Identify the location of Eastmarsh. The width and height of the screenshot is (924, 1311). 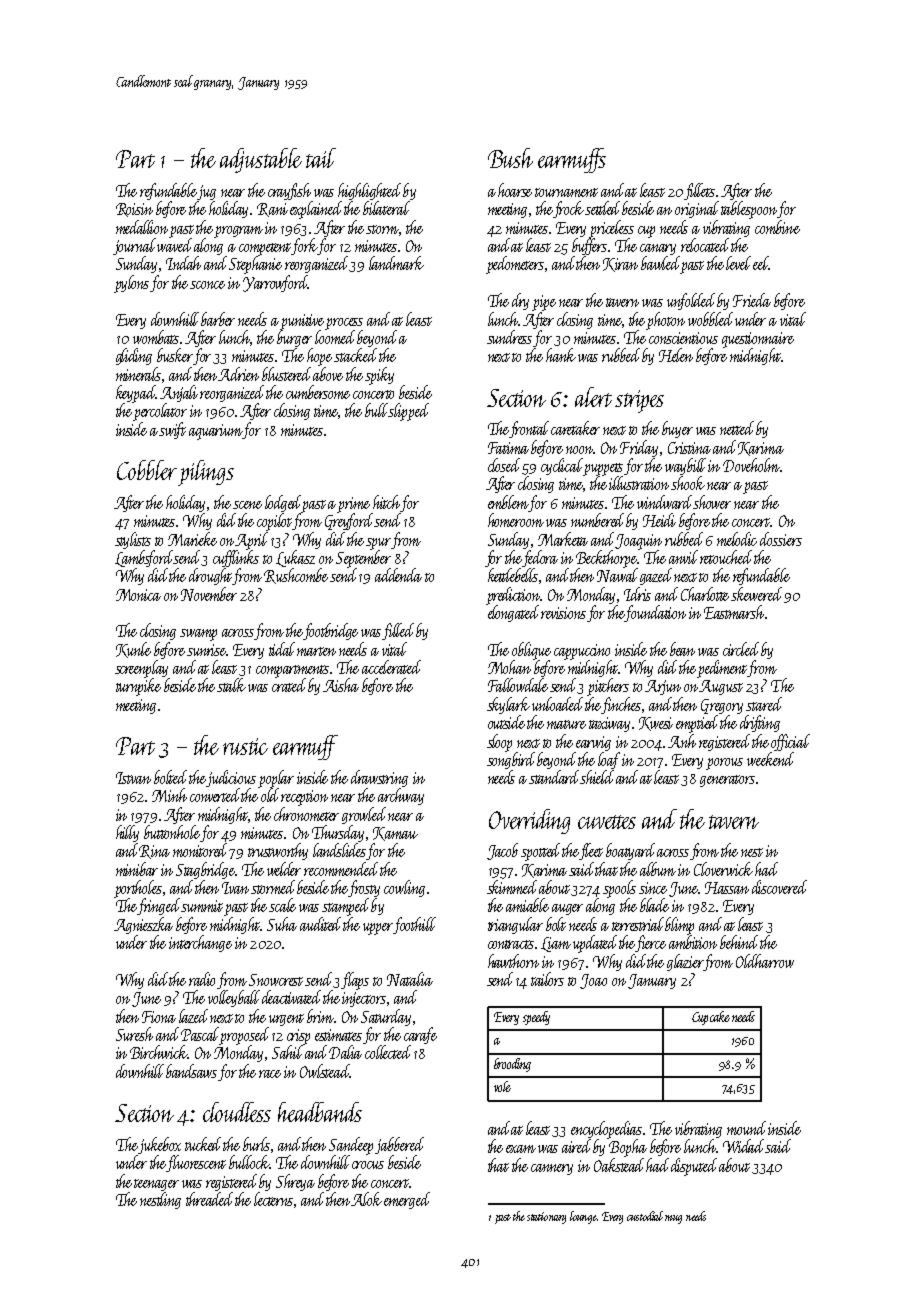
(734, 612).
